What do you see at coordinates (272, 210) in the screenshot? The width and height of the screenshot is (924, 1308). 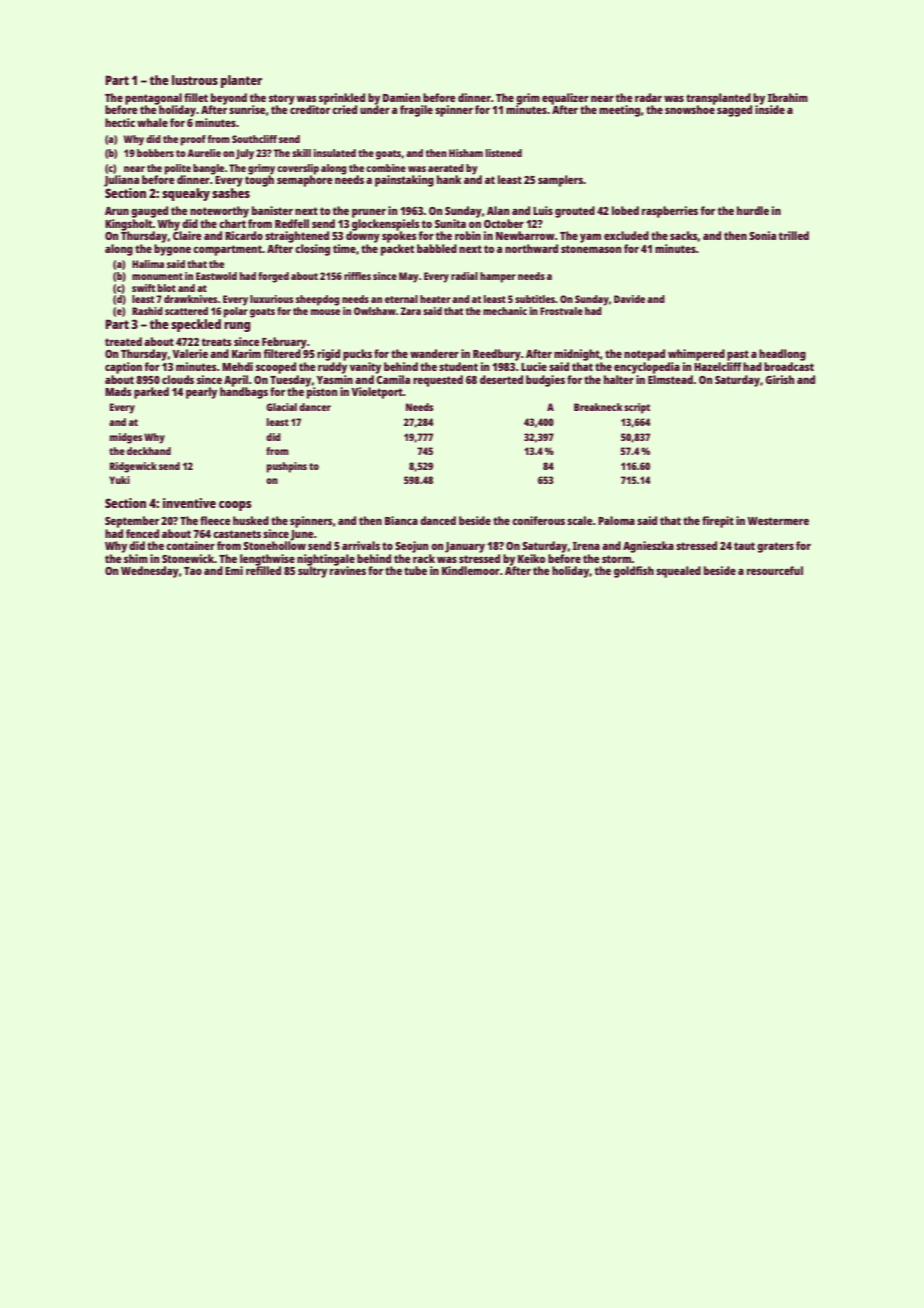 I see `banister` at bounding box center [272, 210].
